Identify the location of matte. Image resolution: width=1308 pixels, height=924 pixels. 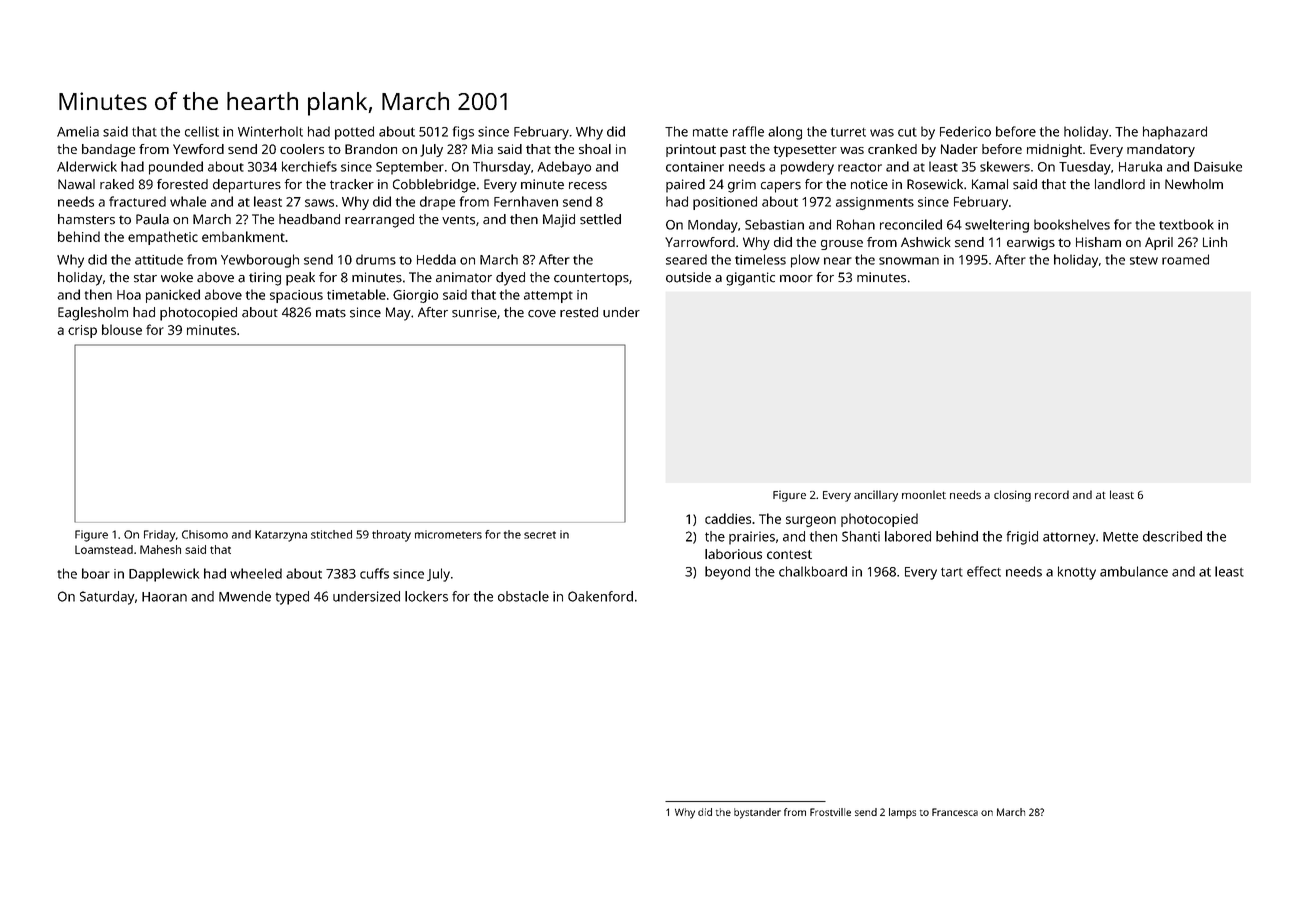
(710, 132).
